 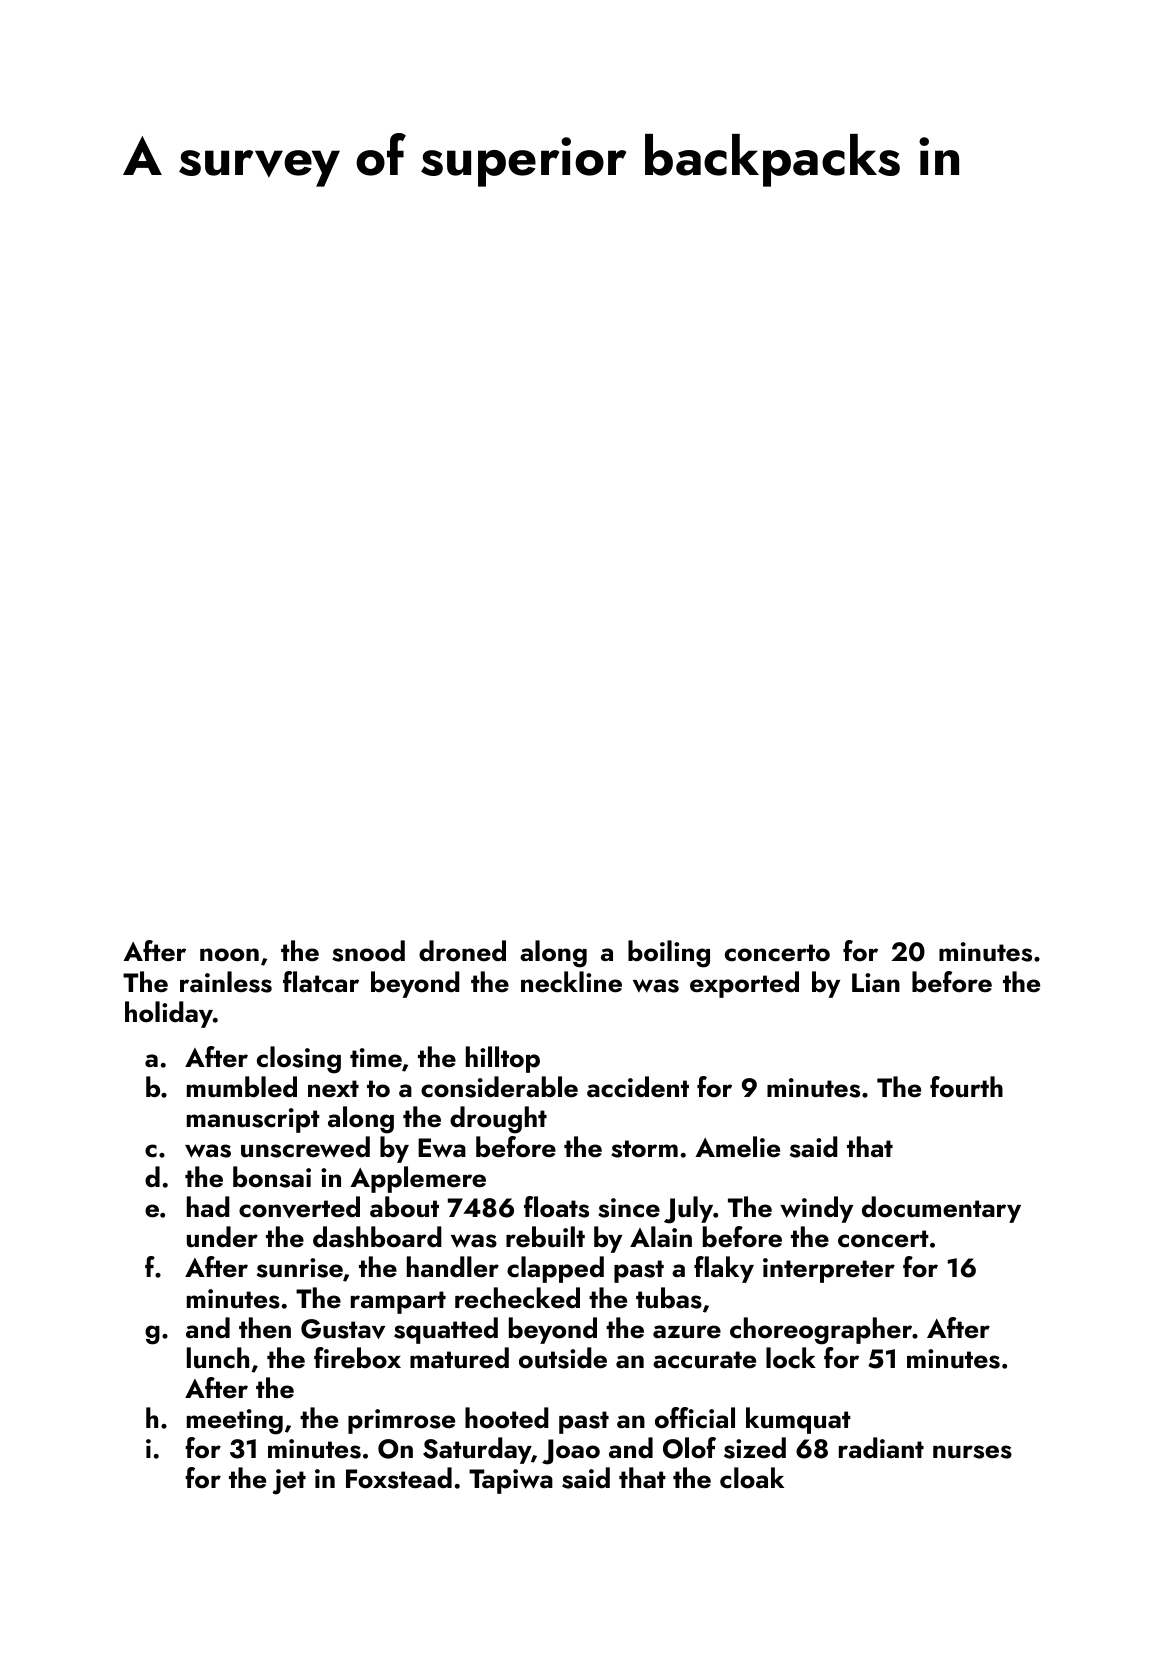 I want to click on since, so click(x=629, y=1208).
